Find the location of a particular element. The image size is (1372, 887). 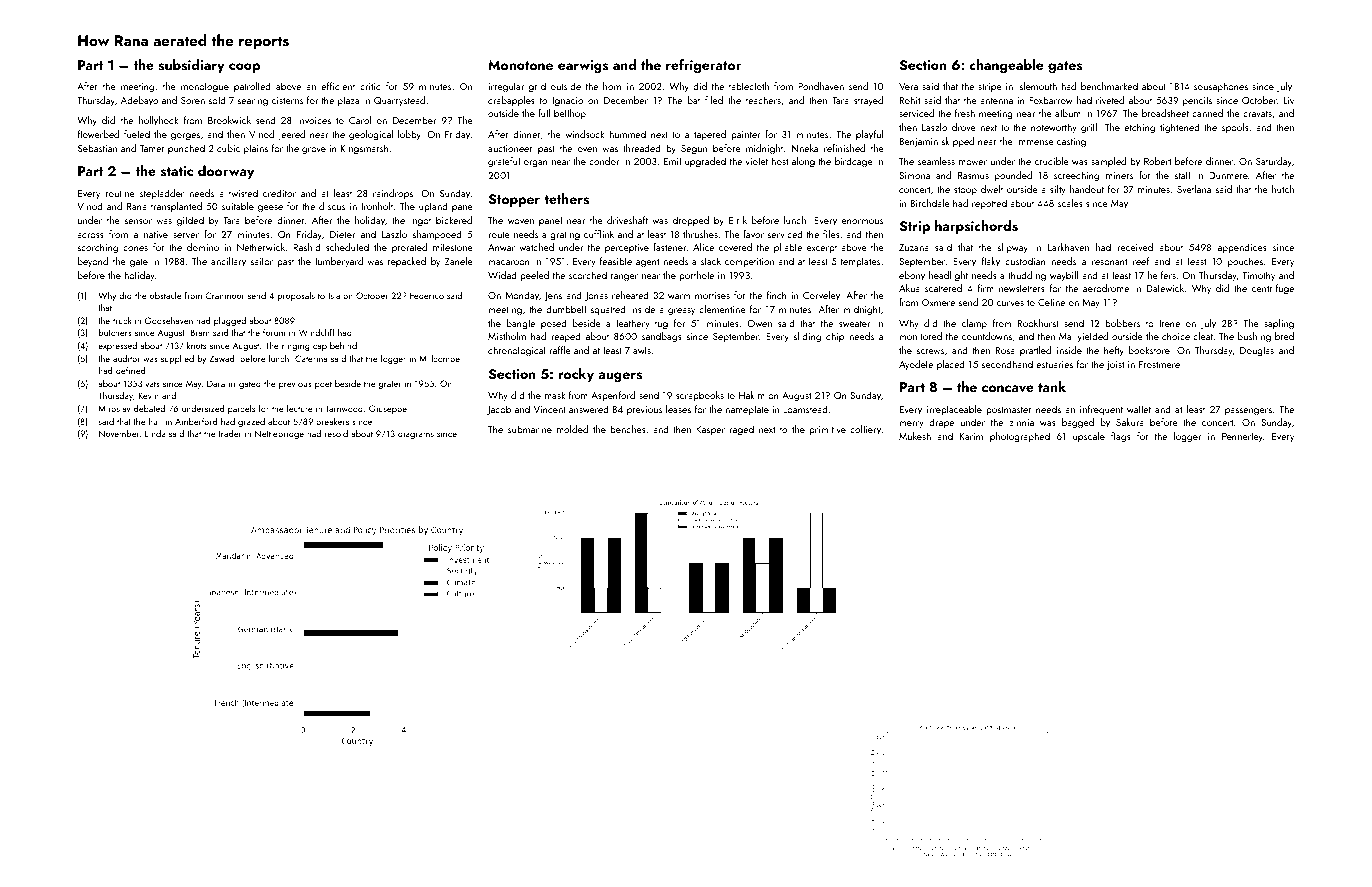

Monotone is located at coordinates (520, 65).
